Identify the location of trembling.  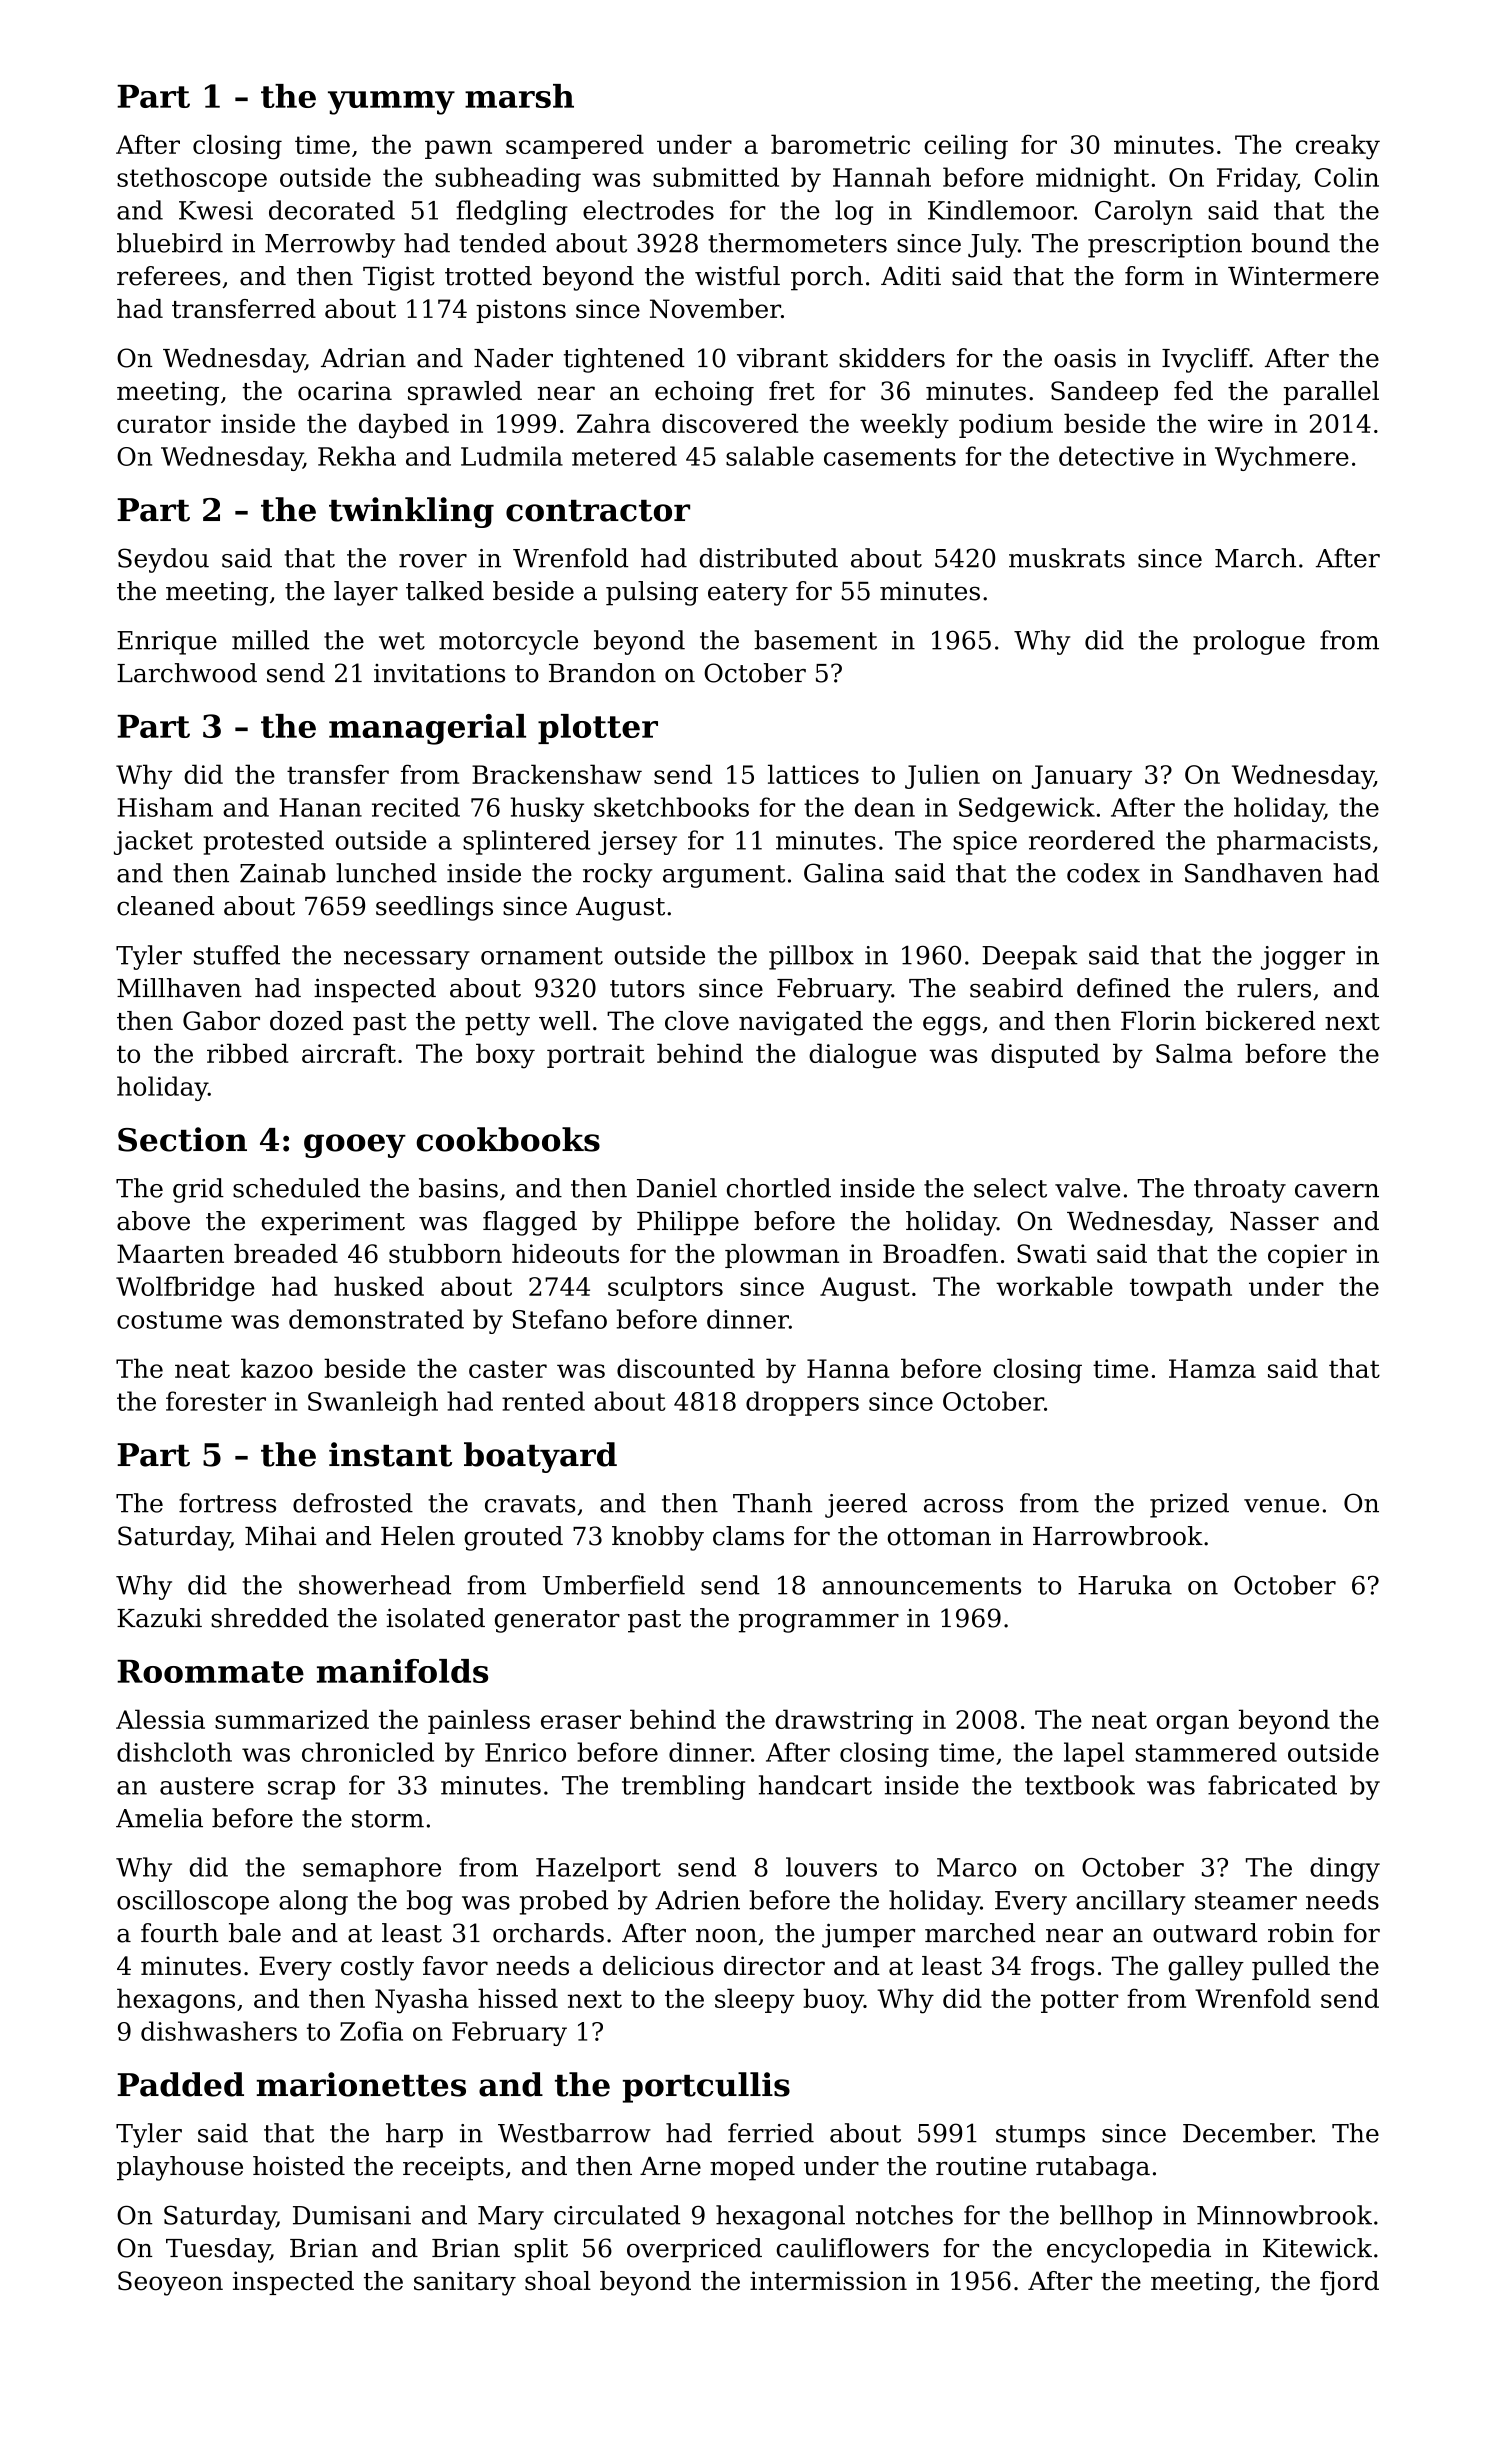
(683, 1787).
